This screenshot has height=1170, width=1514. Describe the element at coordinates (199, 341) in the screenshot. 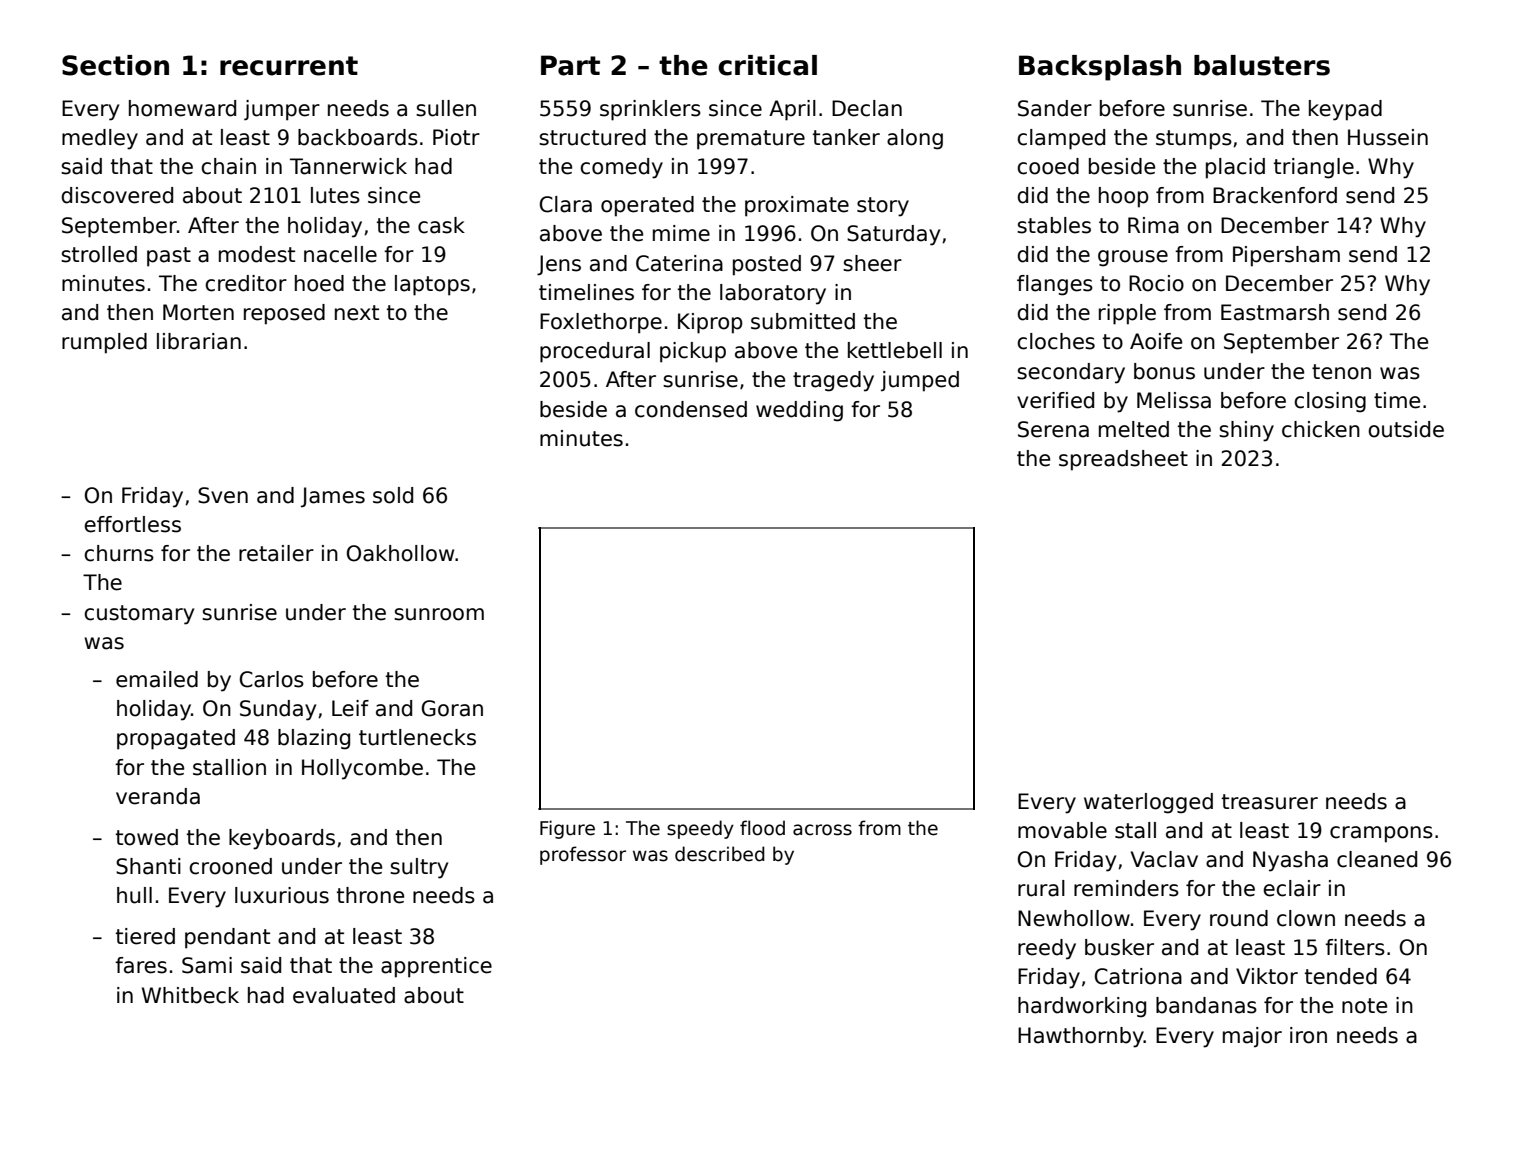

I see `librarian` at that location.
